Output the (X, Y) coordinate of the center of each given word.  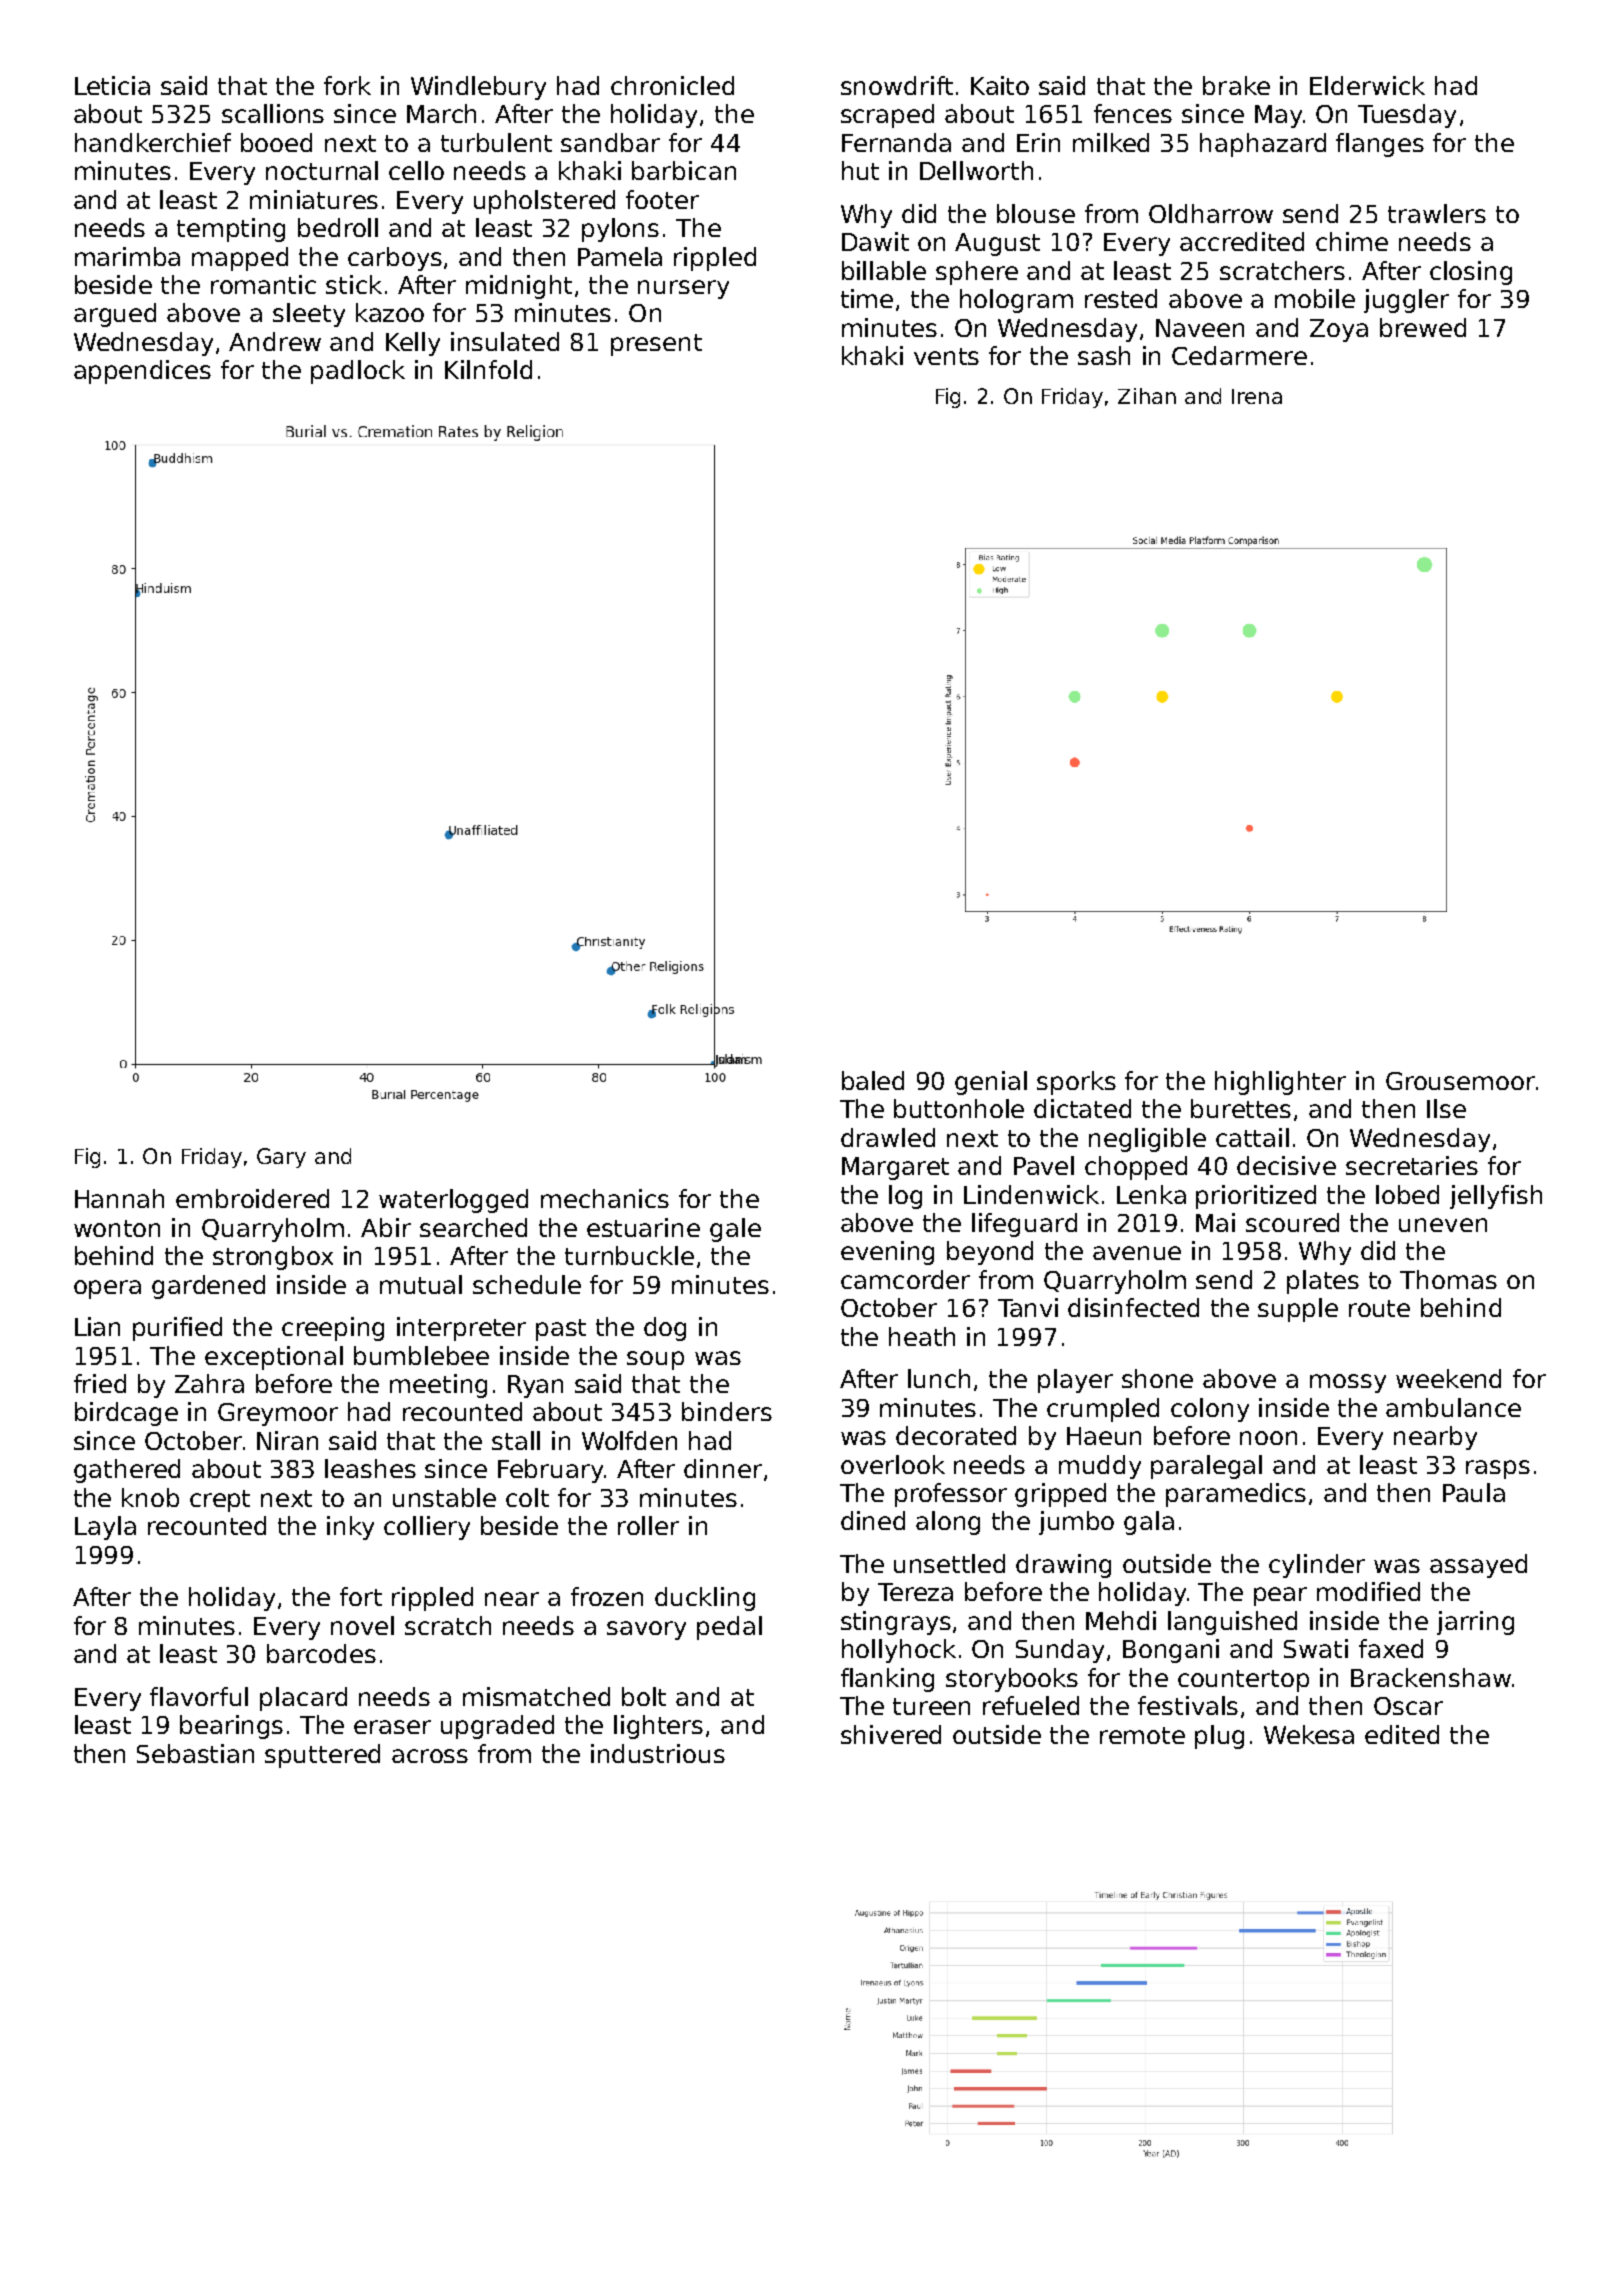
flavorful (199, 1696)
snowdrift (897, 85)
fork (347, 85)
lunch (939, 1378)
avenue (1137, 1253)
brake (1236, 85)
